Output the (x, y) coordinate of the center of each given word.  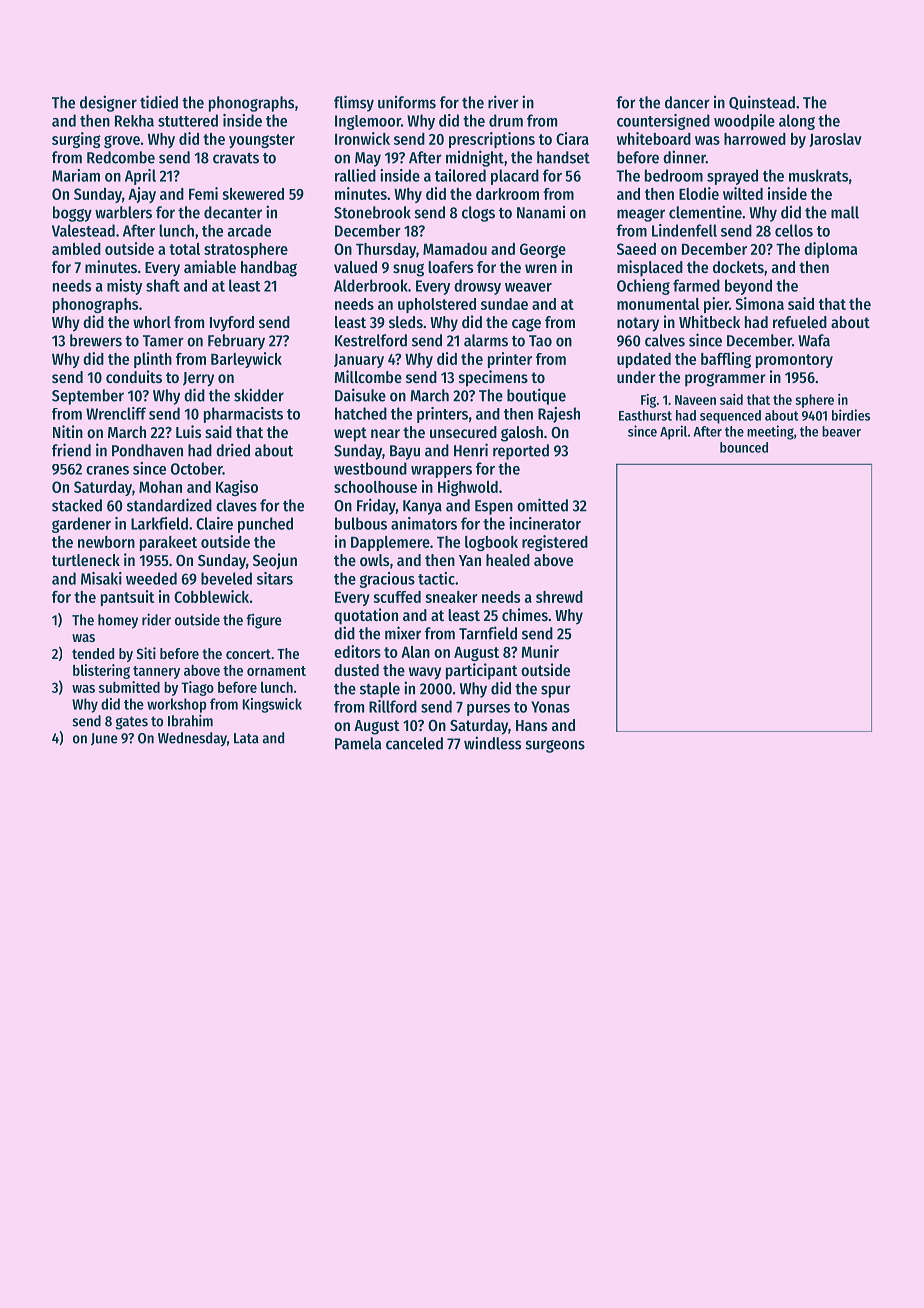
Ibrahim (190, 720)
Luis (188, 431)
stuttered (188, 120)
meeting (770, 432)
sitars (275, 578)
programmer (725, 380)
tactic (436, 578)
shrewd (559, 597)
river (503, 102)
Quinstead (762, 102)
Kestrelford (371, 340)
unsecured (463, 432)
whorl (152, 322)
